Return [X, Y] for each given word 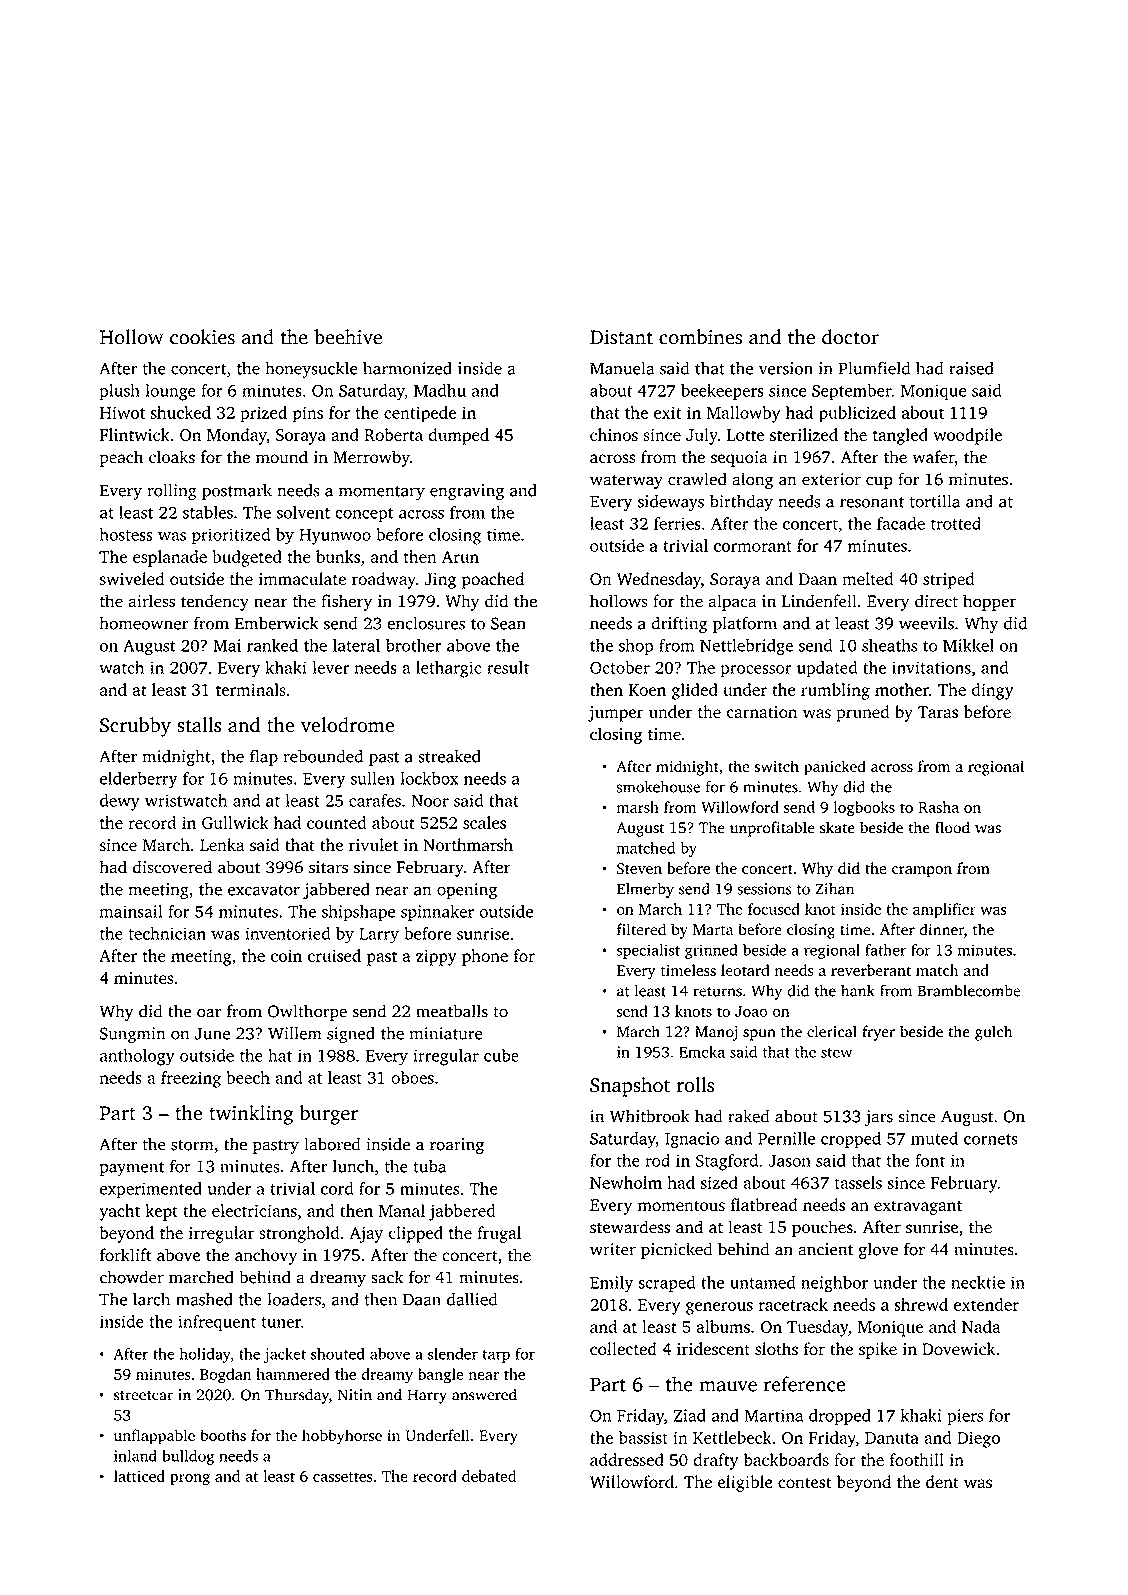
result [508, 667]
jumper [616, 714]
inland [135, 1456]
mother [902, 689]
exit [667, 412]
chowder [132, 1277]
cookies [202, 337]
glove [878, 1250]
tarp [496, 1356]
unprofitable [772, 829]
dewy [120, 802]
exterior [831, 479]
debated [489, 1476]
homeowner [143, 623]
